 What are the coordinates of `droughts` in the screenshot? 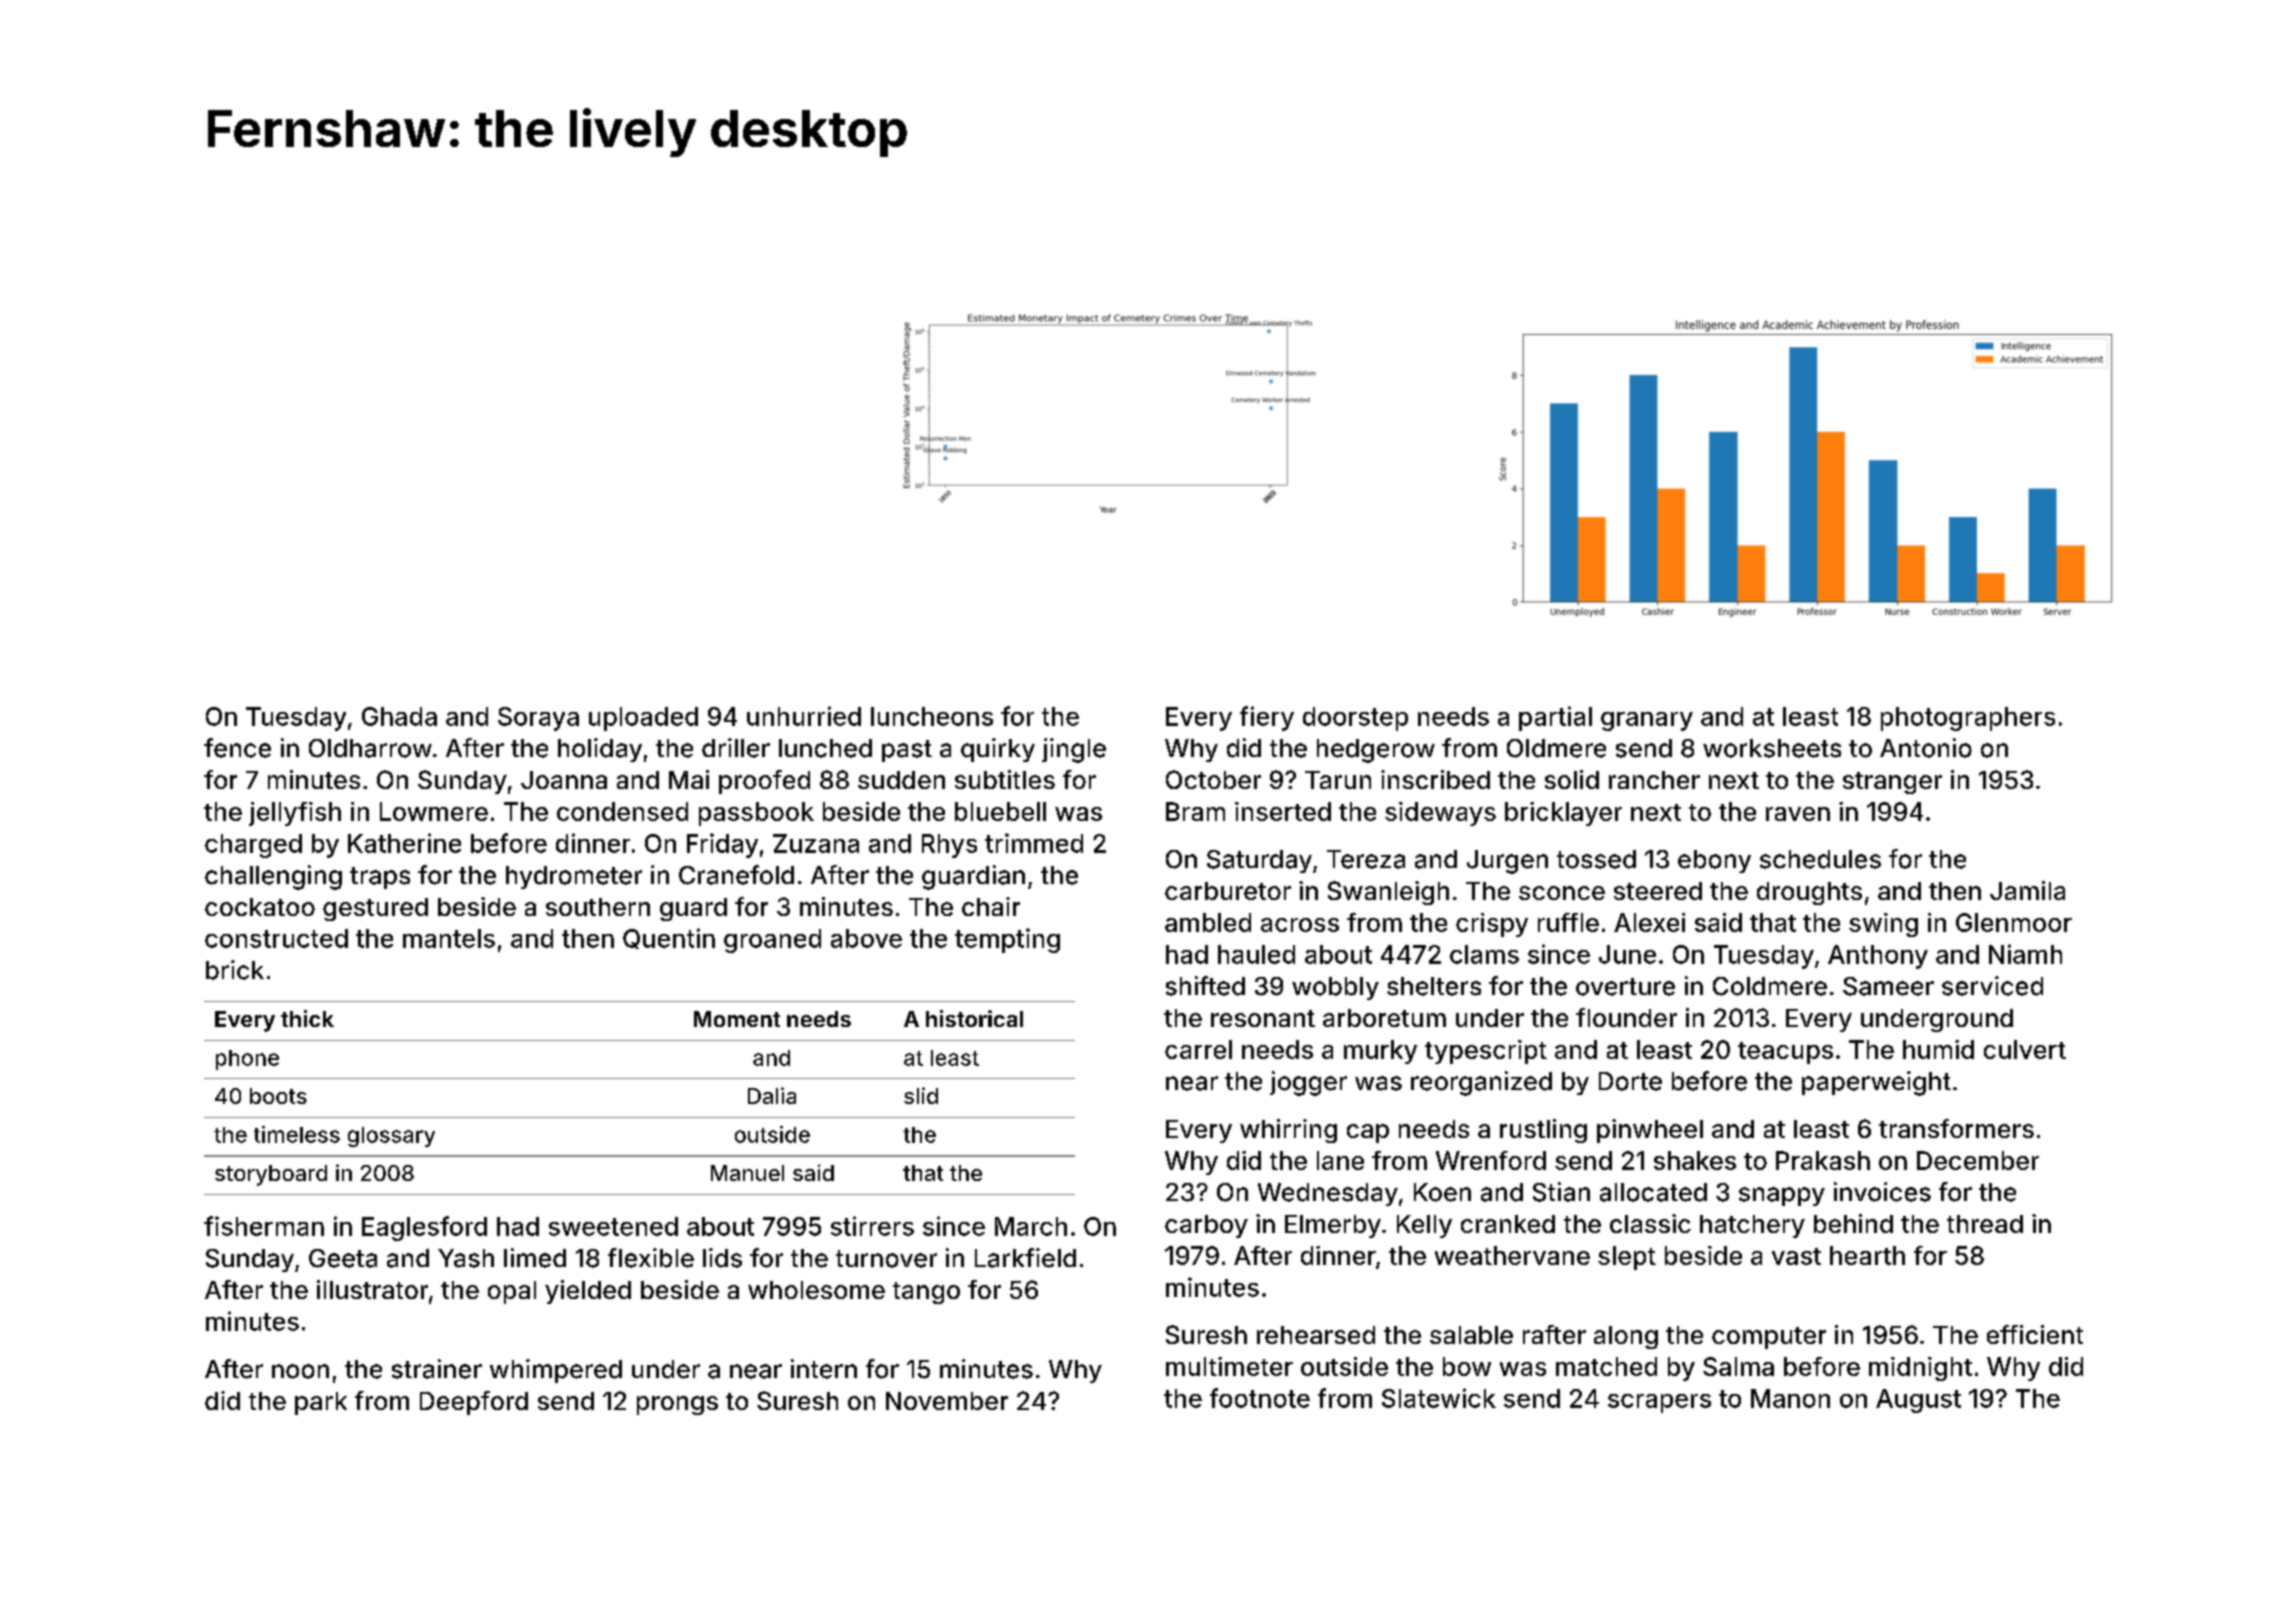 It's located at (1809, 893).
